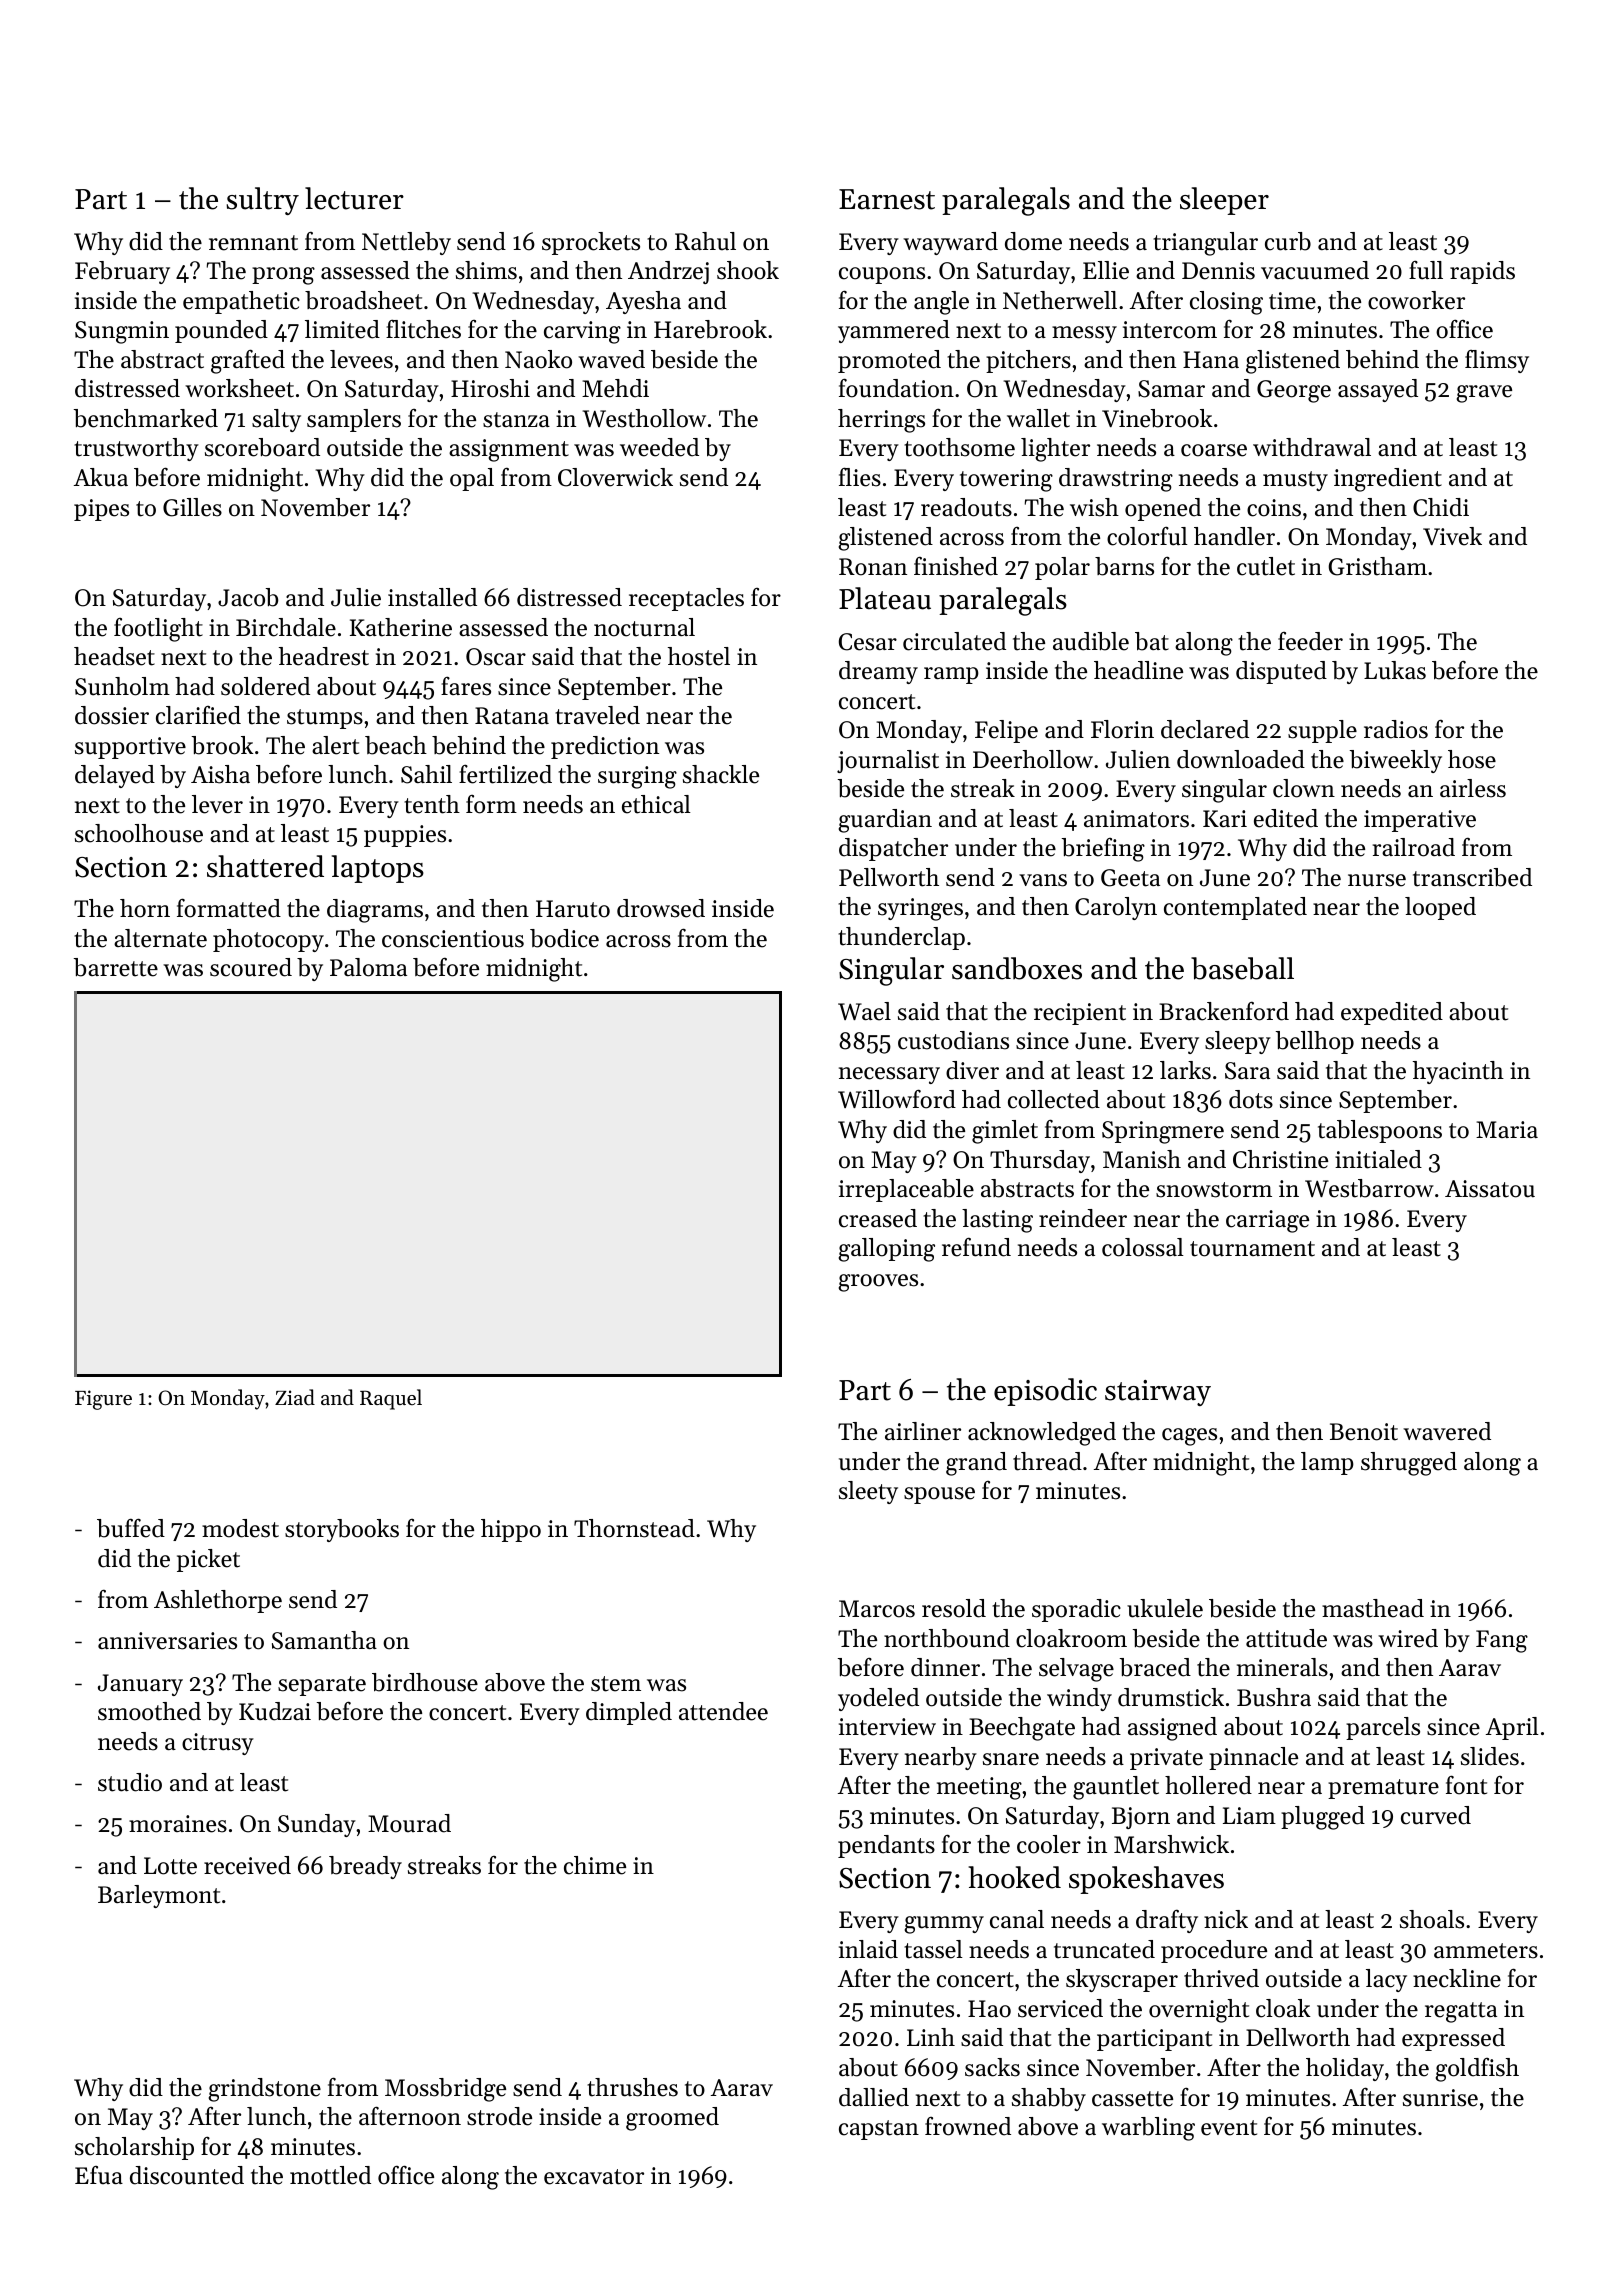  Describe the element at coordinates (342, 1530) in the screenshot. I see `storybooks` at that location.
